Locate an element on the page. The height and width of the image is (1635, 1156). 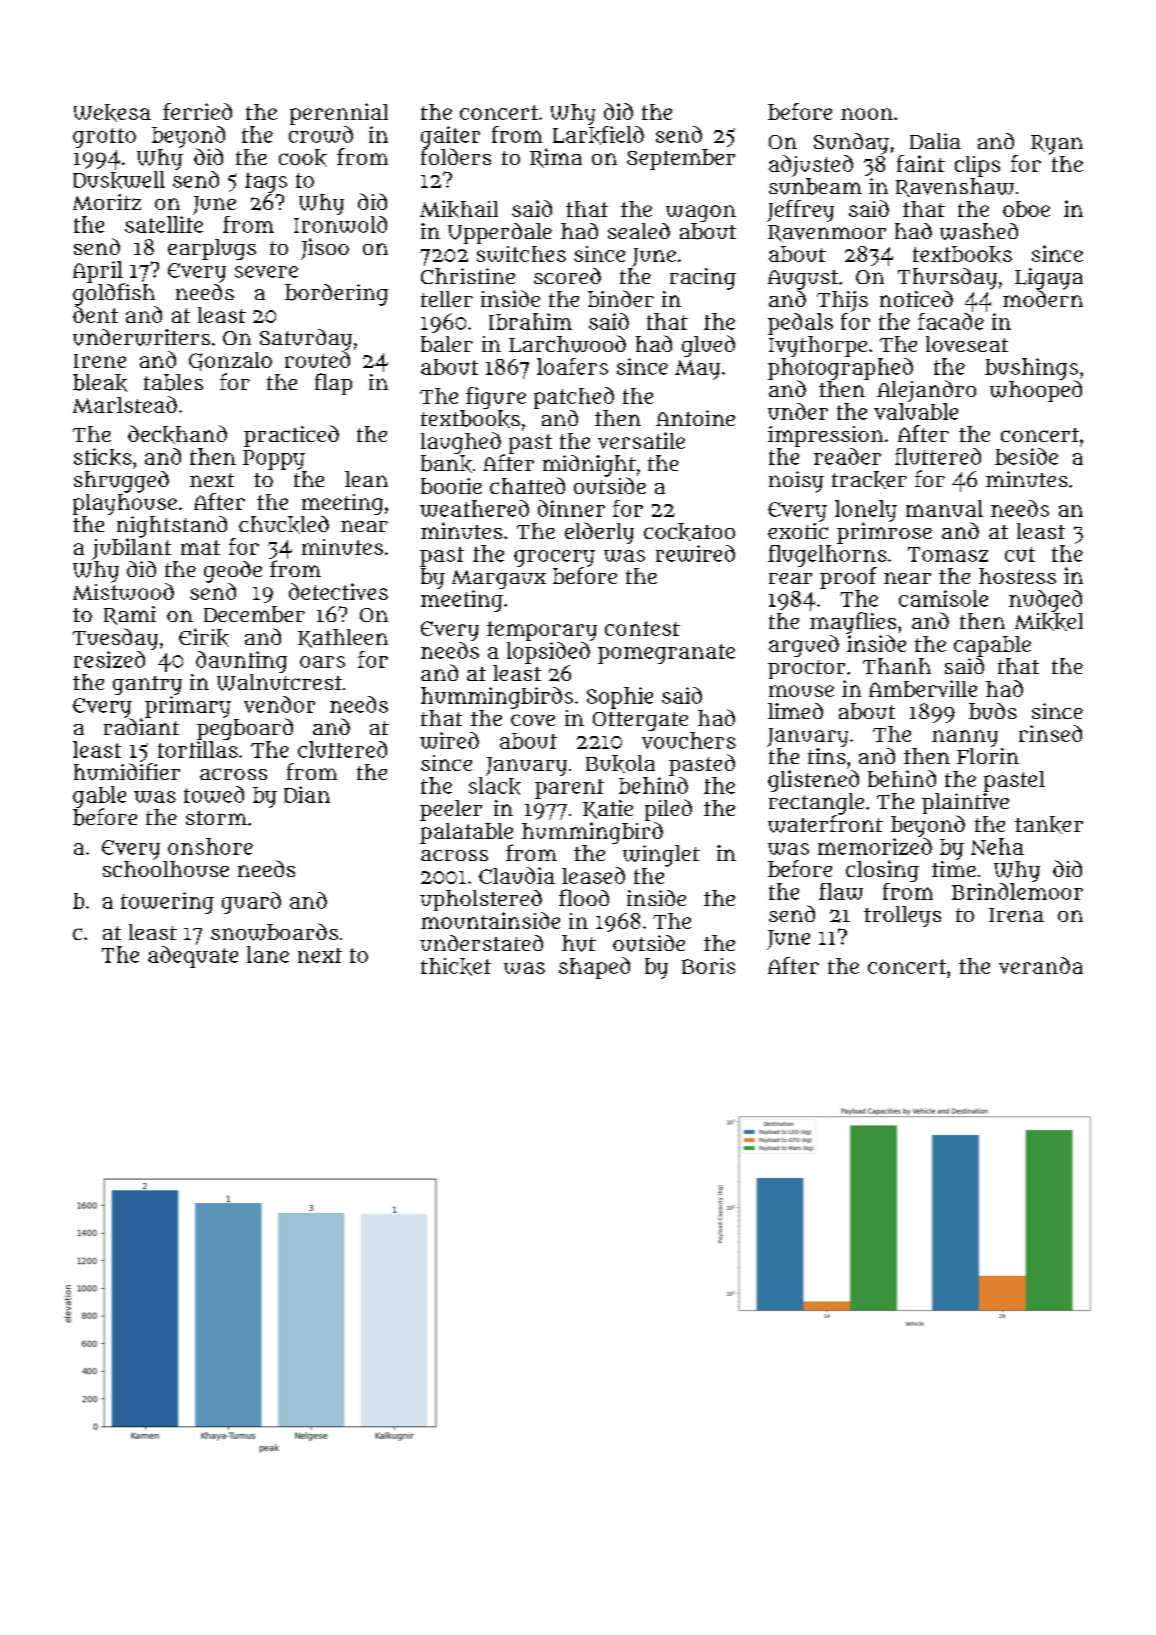
Jeffrey is located at coordinates (800, 211).
